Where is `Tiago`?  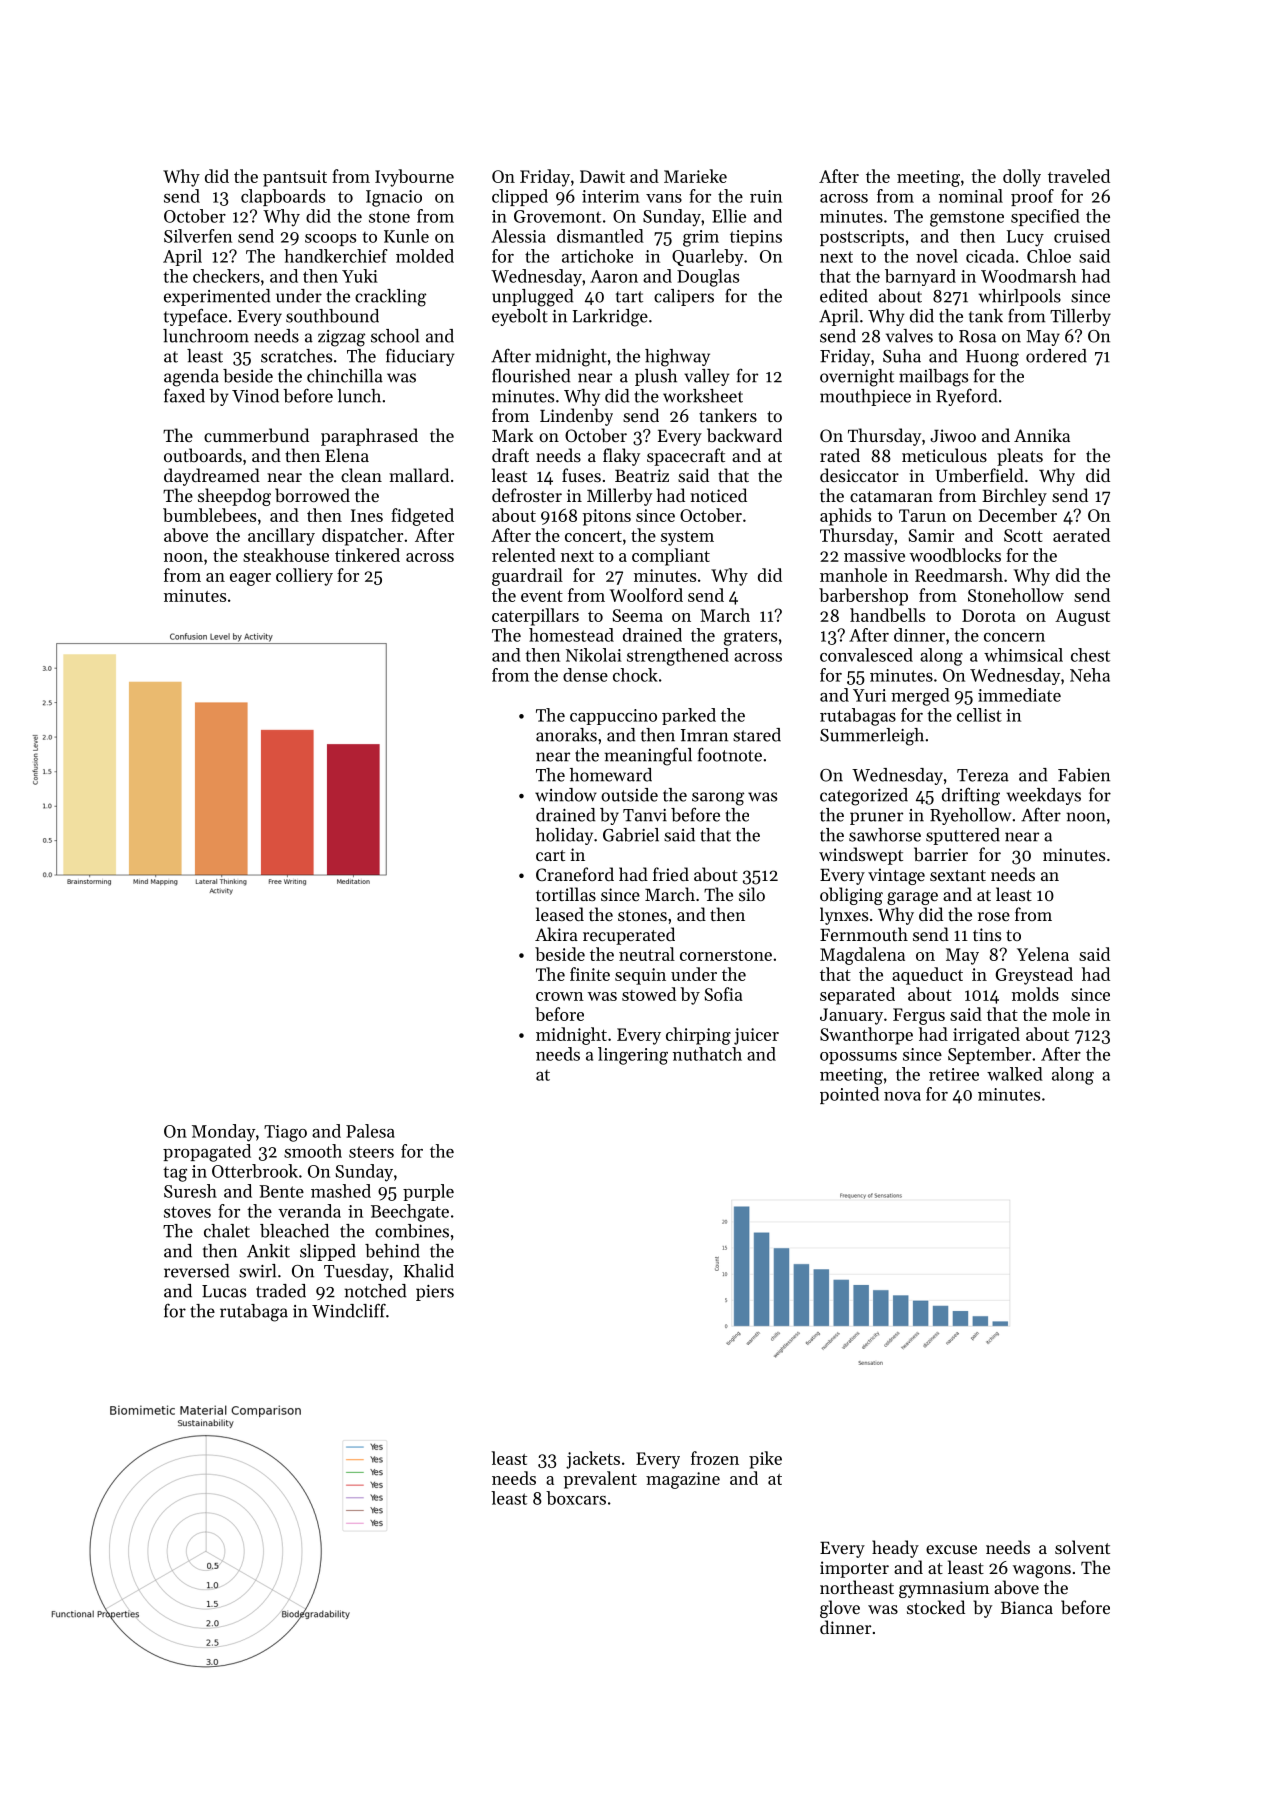
Tiago is located at coordinates (285, 1133).
